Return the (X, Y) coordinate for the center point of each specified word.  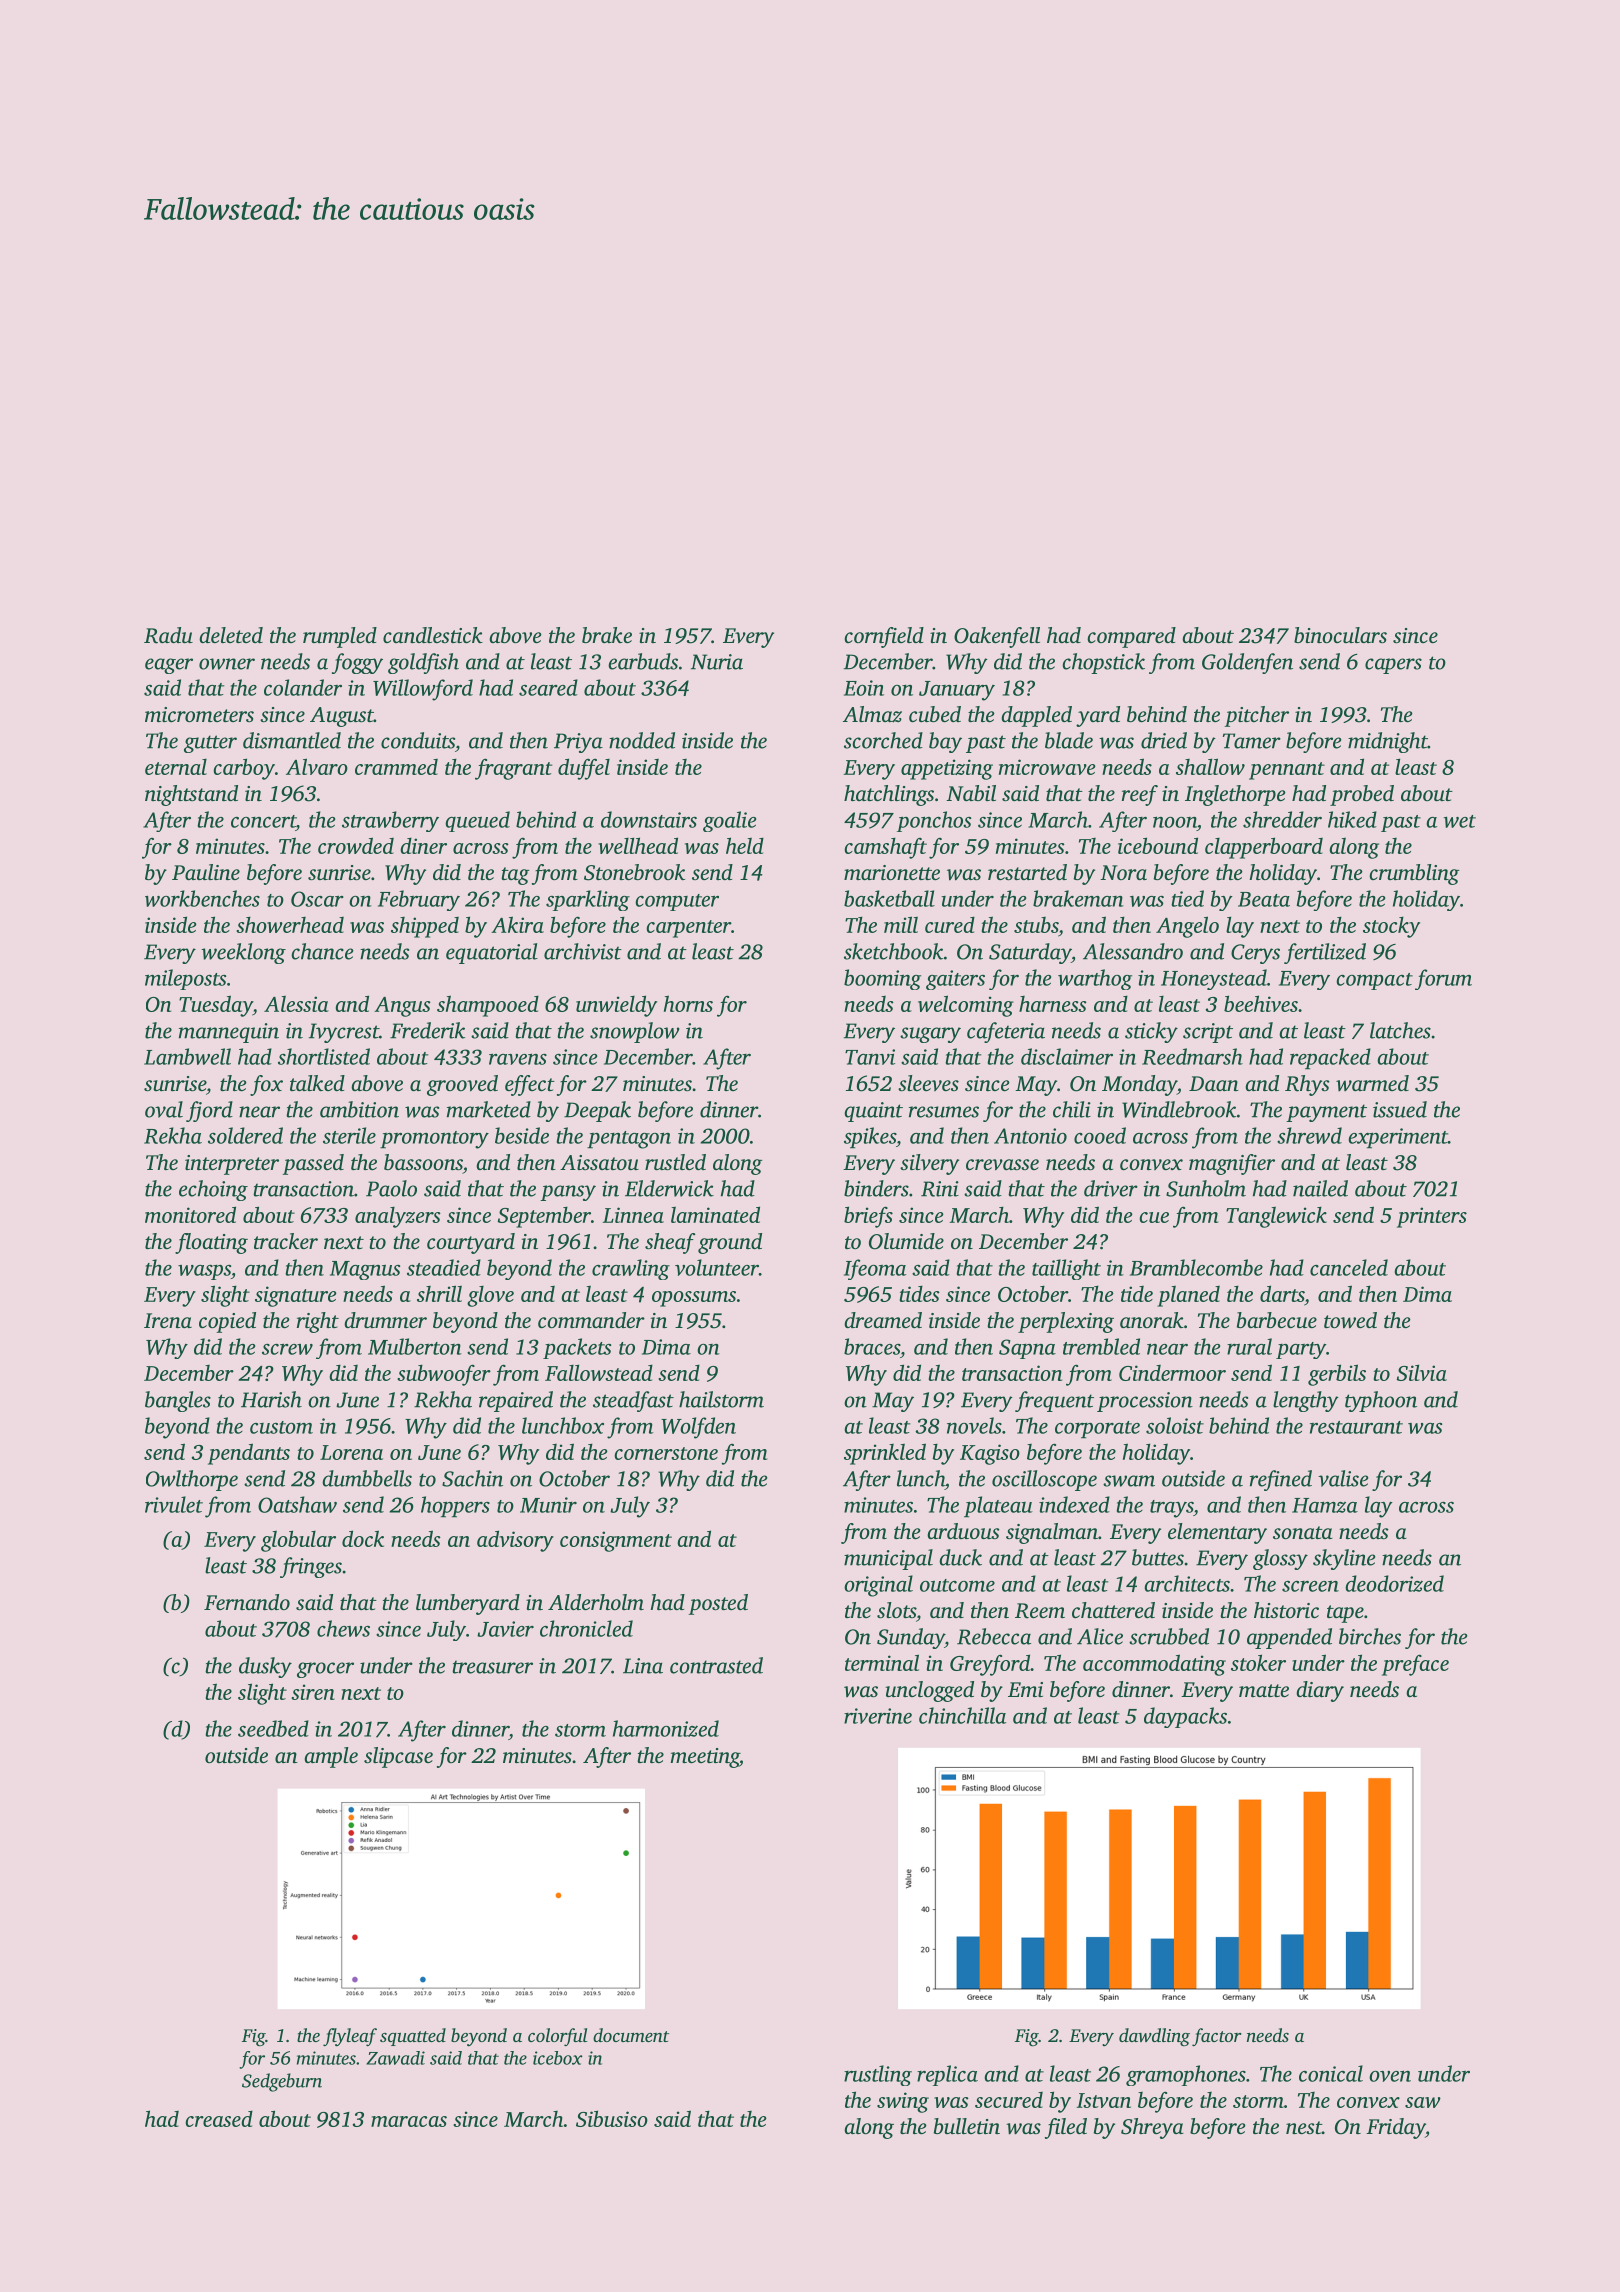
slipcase (398, 1757)
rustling (878, 2075)
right (318, 1322)
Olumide (906, 1241)
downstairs (649, 819)
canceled (1349, 1267)
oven (1390, 2076)
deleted (231, 635)
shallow (1210, 766)
